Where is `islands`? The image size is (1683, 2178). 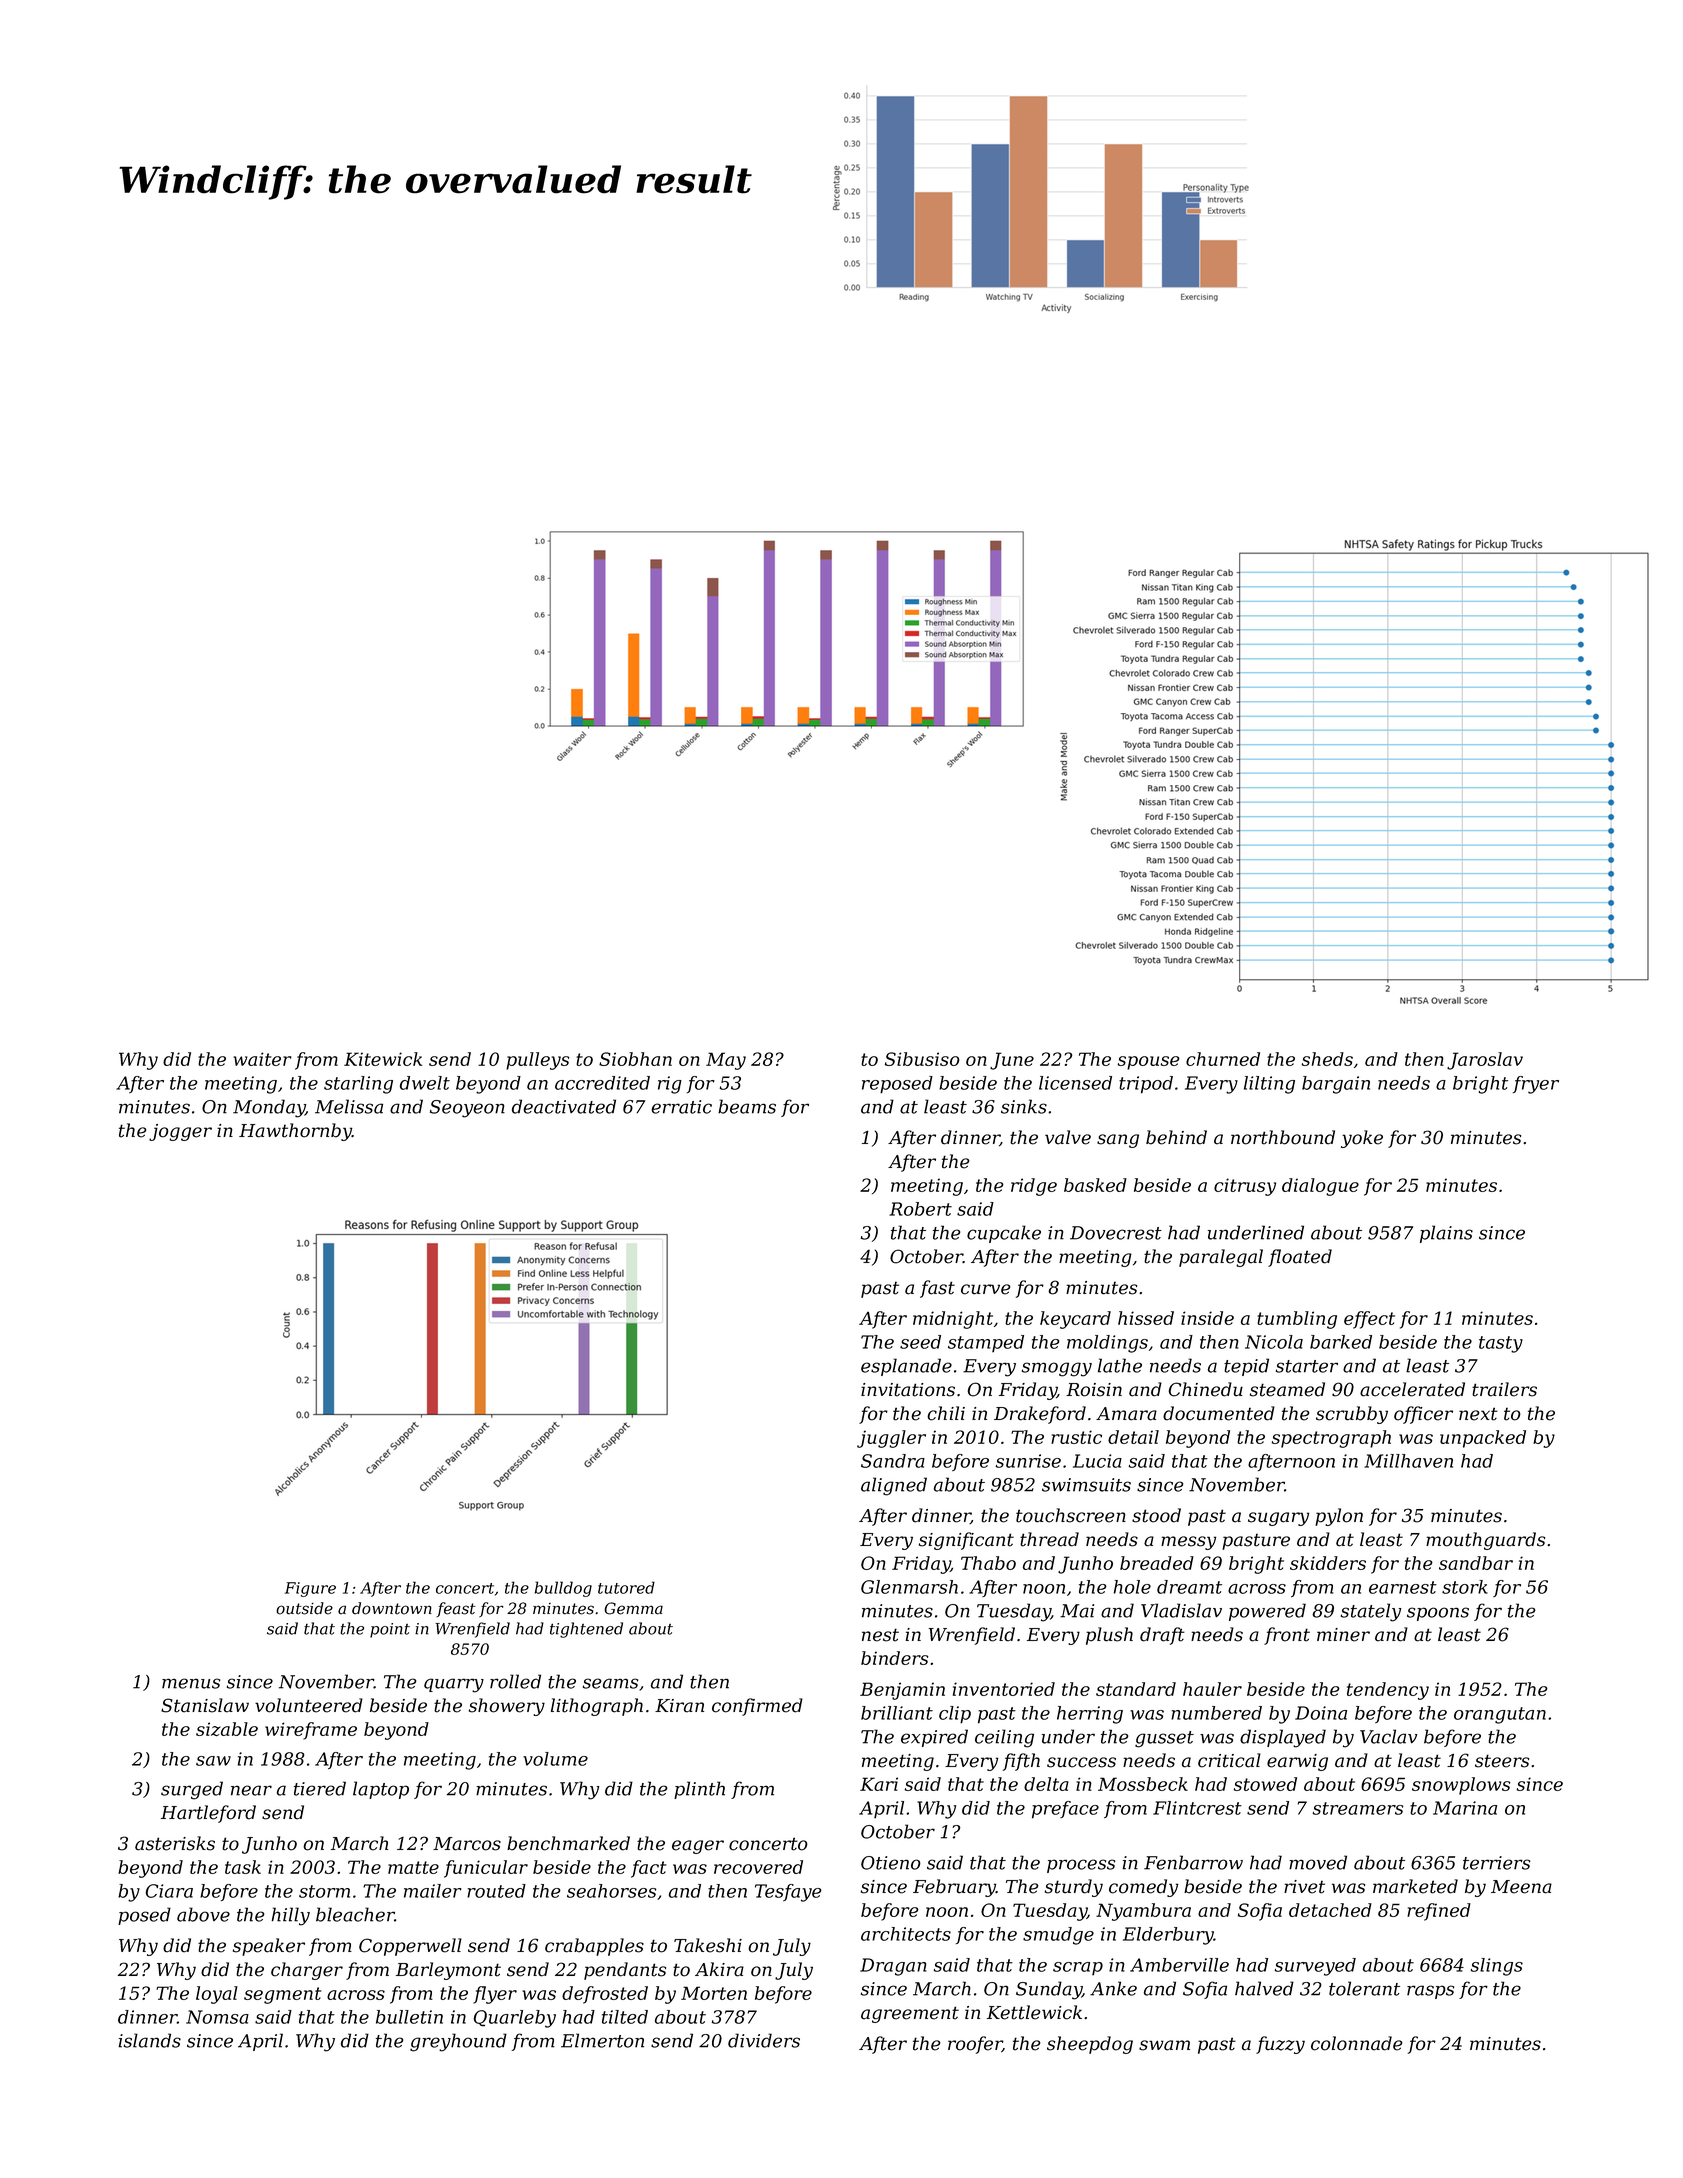 islands is located at coordinates (149, 2040).
